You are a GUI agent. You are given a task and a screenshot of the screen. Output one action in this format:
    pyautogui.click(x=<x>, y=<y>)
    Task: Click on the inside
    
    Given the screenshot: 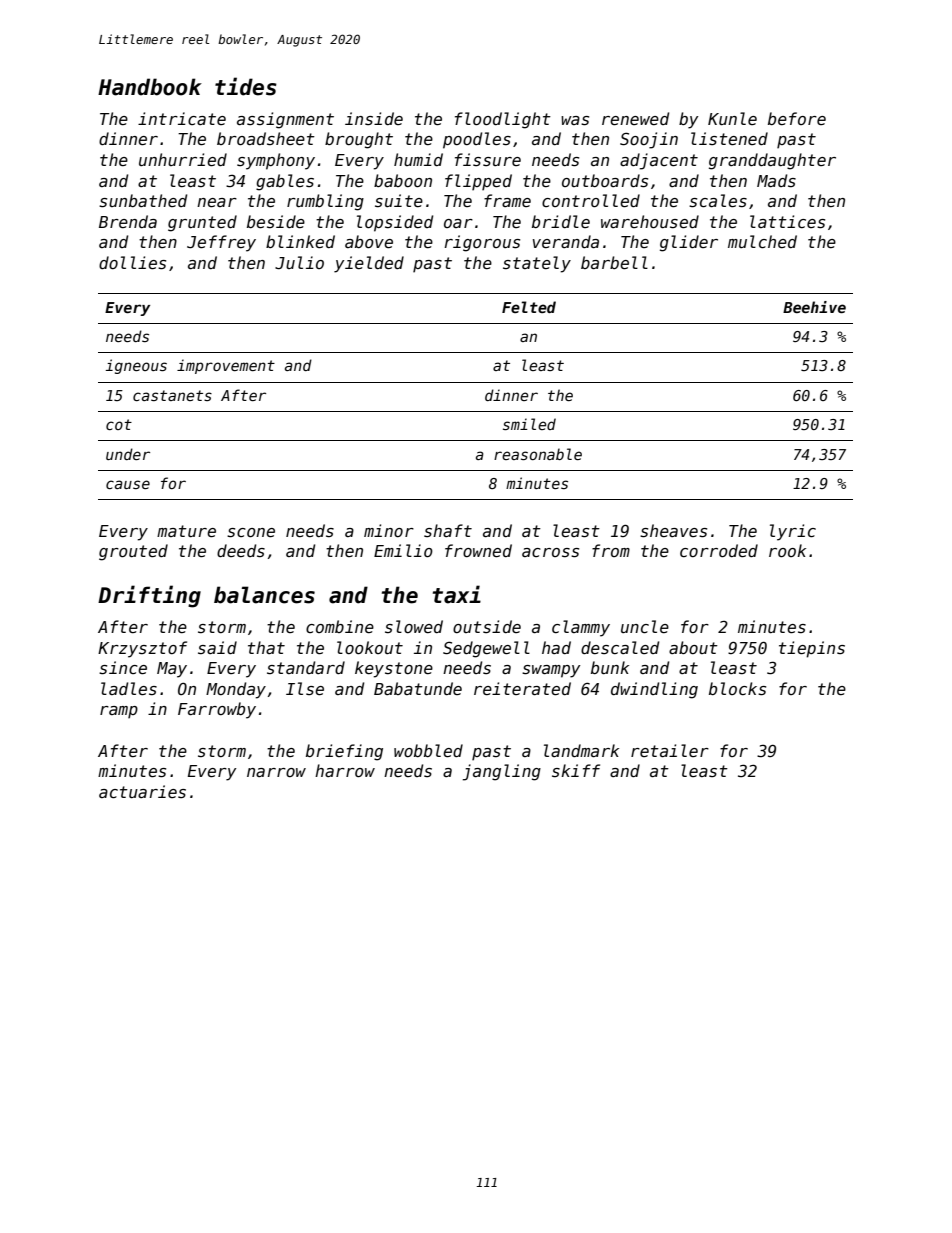 What is the action you would take?
    pyautogui.click(x=374, y=118)
